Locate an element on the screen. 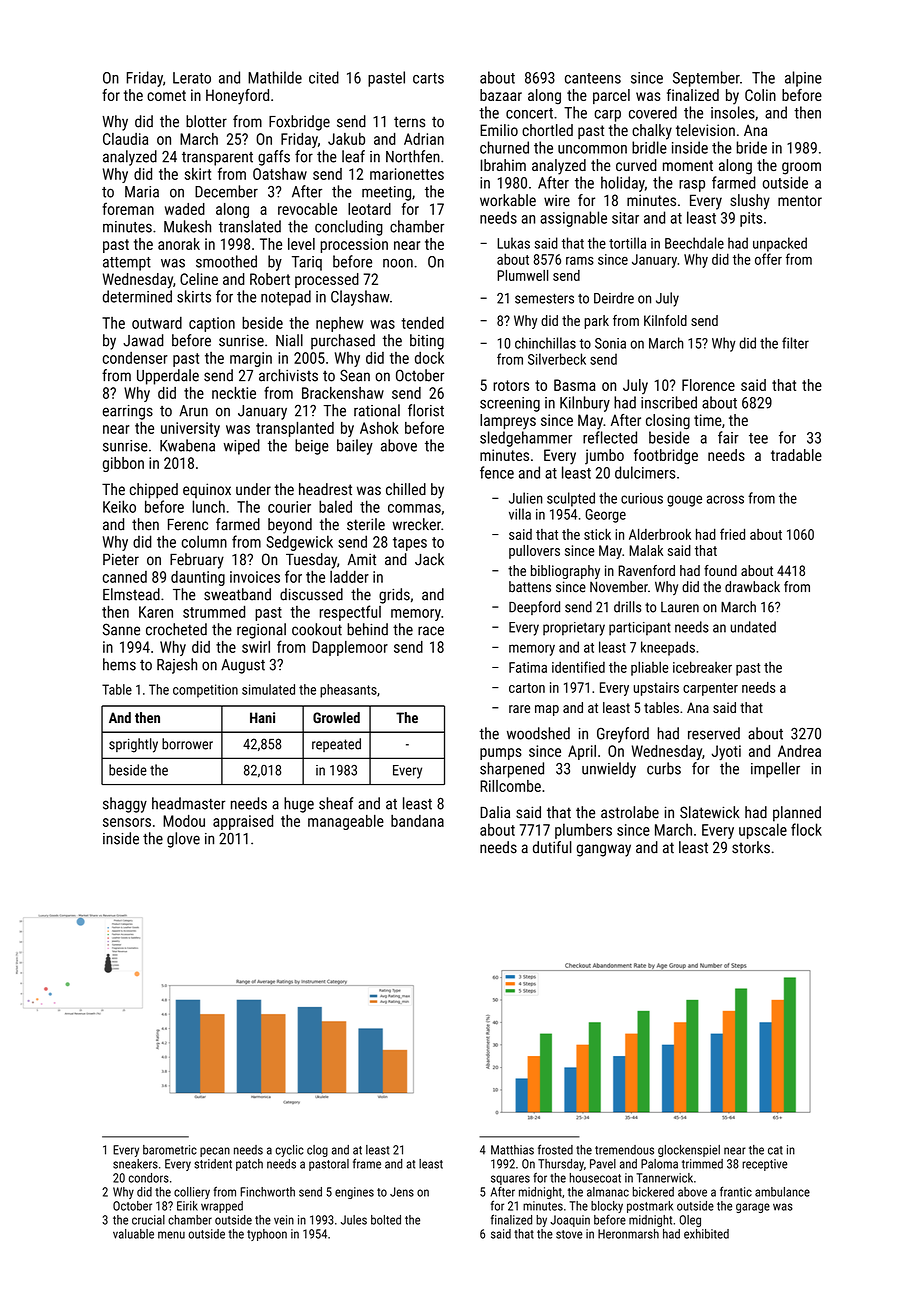 The height and width of the screenshot is (1308, 924). repeated is located at coordinates (336, 745).
